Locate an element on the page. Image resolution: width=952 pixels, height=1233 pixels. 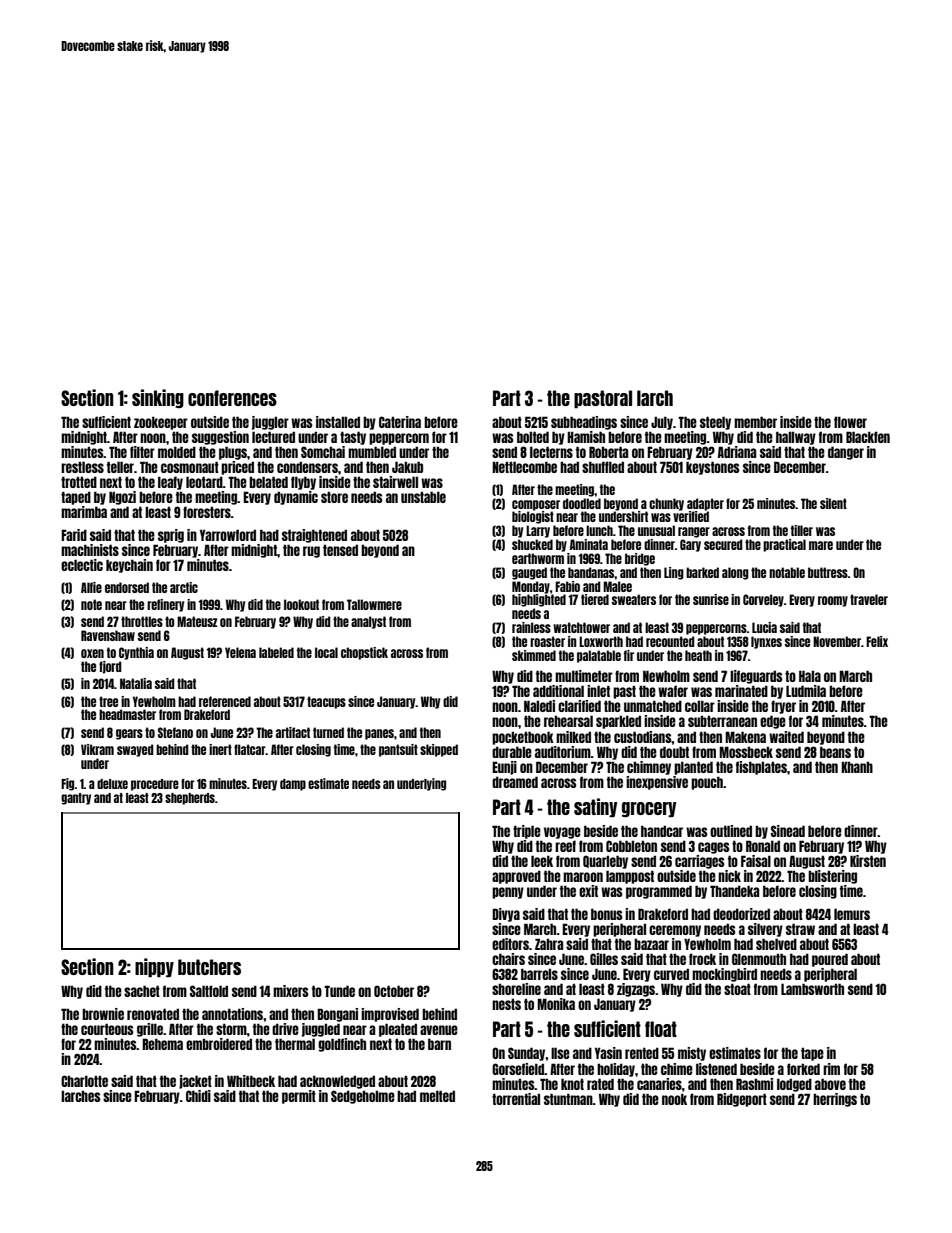
subheadings is located at coordinates (584, 423).
